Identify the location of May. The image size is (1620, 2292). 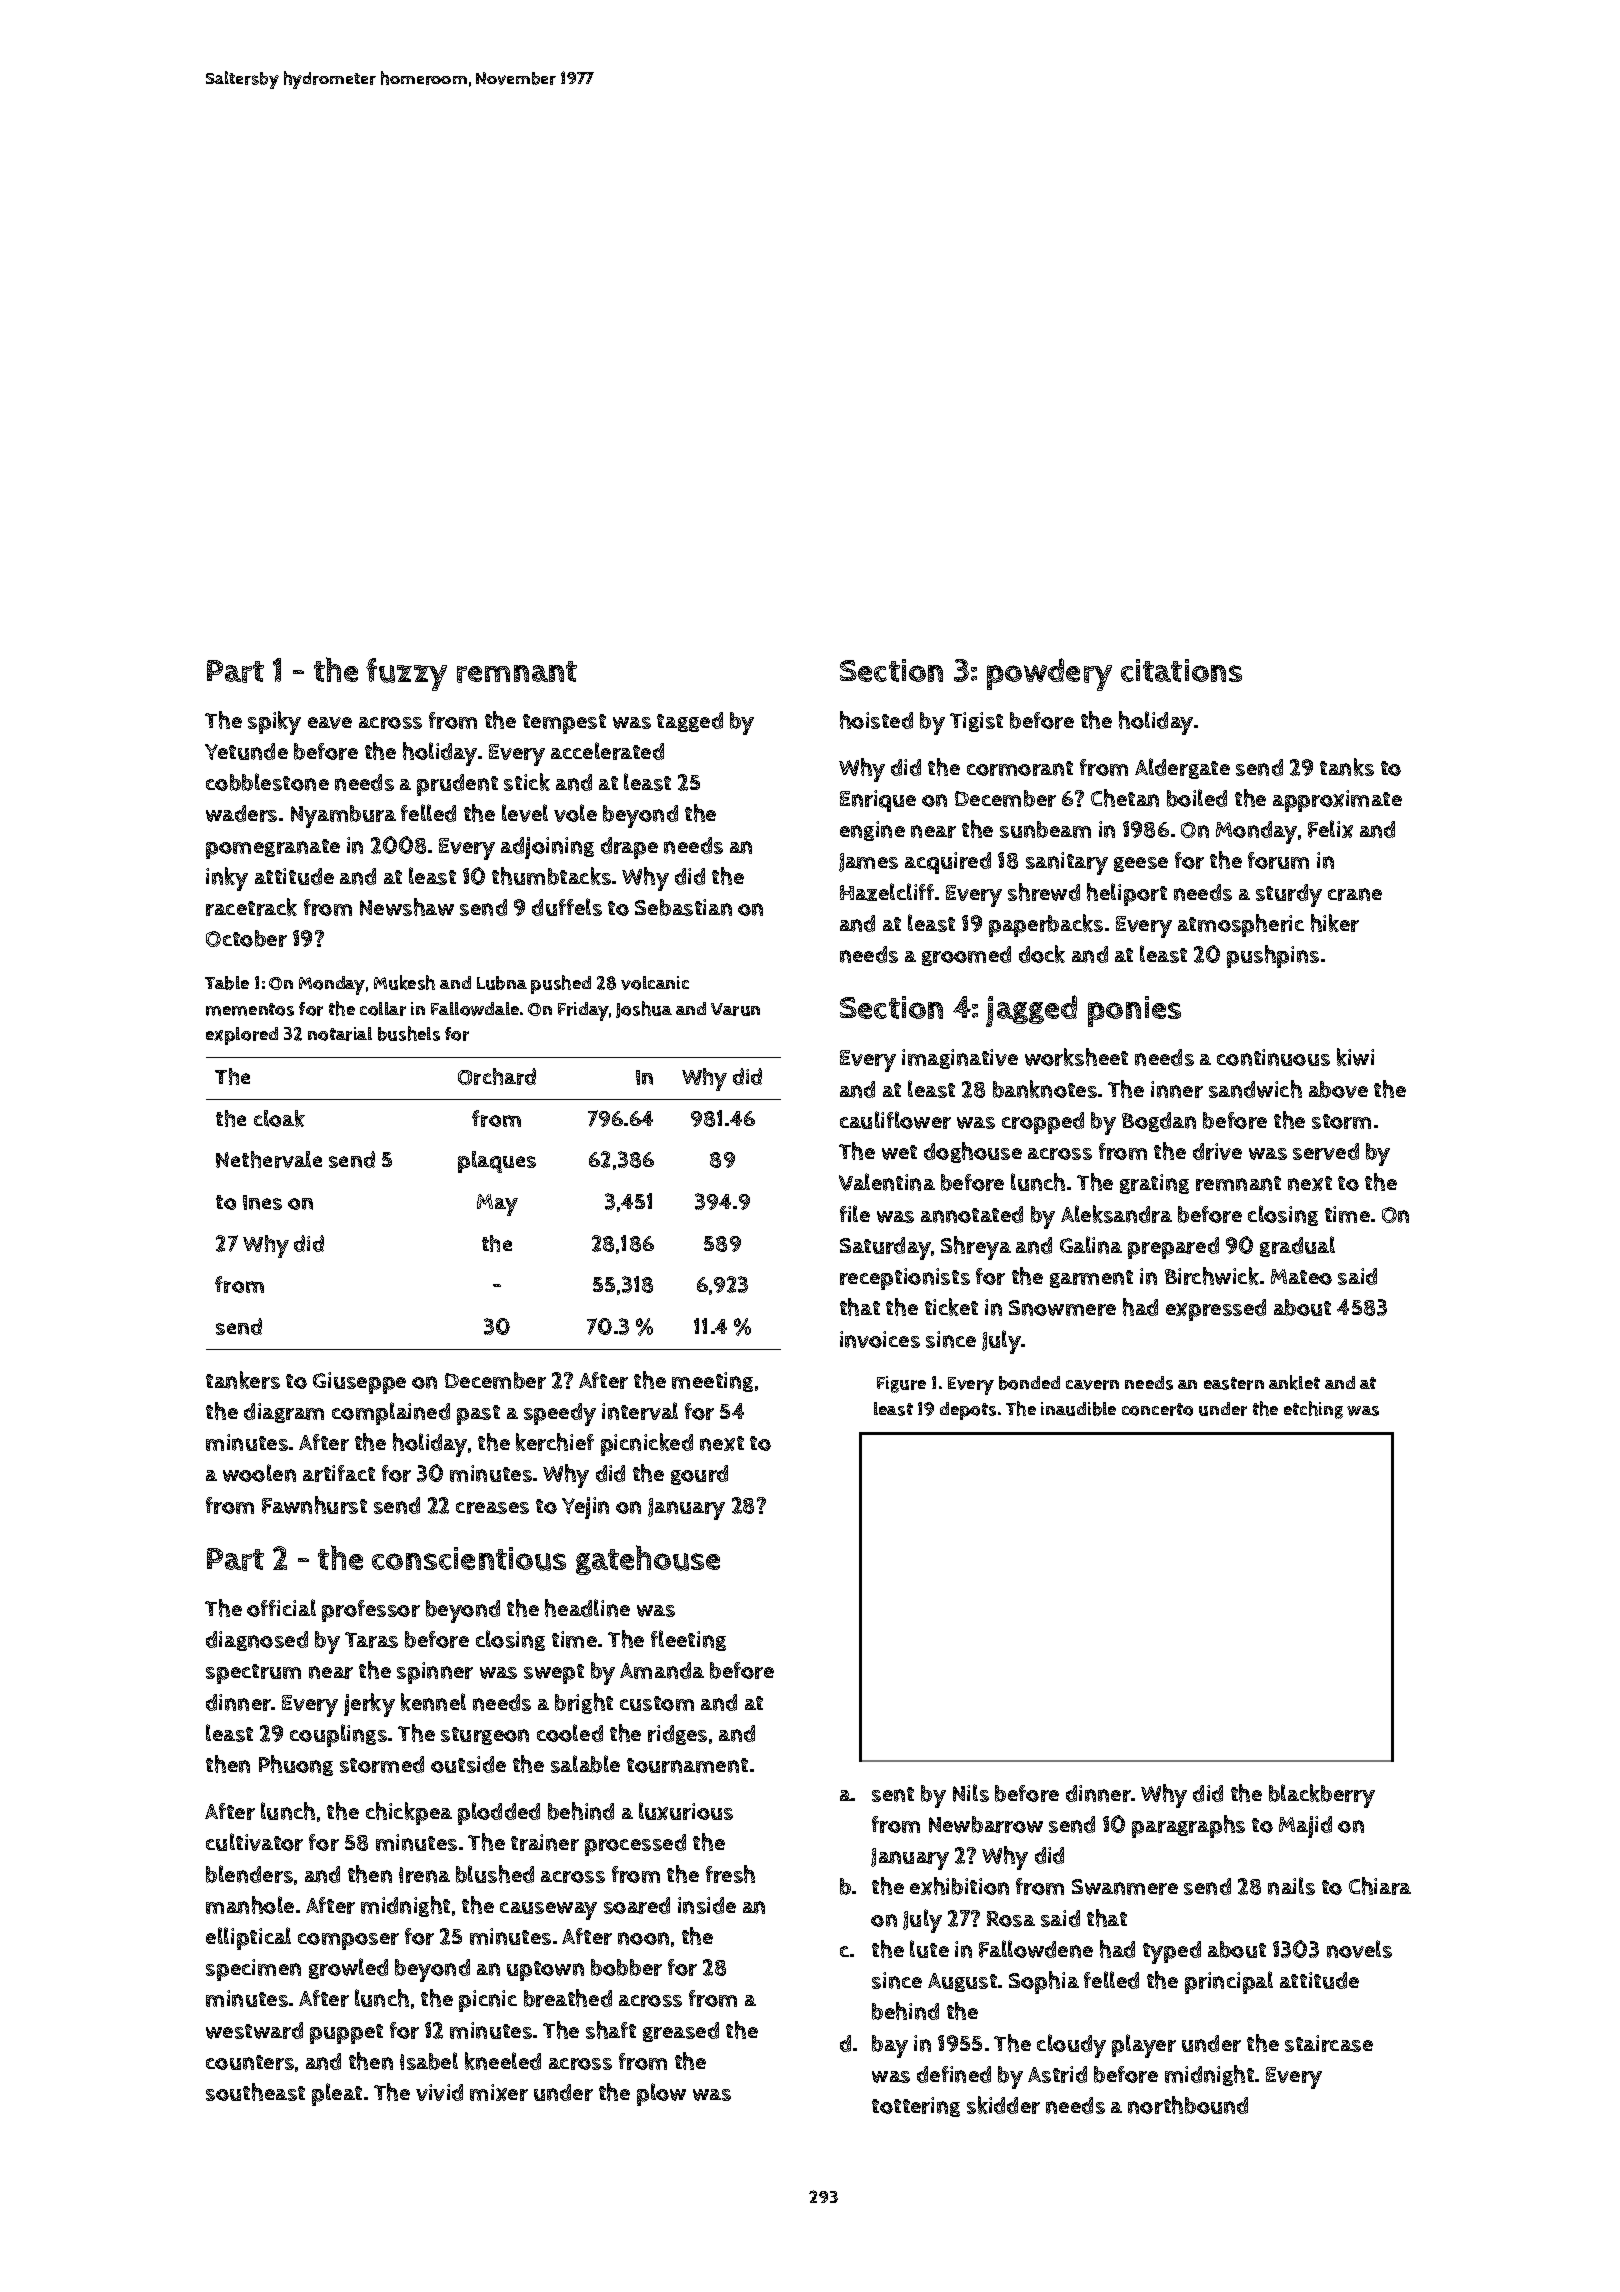
(497, 1205).
